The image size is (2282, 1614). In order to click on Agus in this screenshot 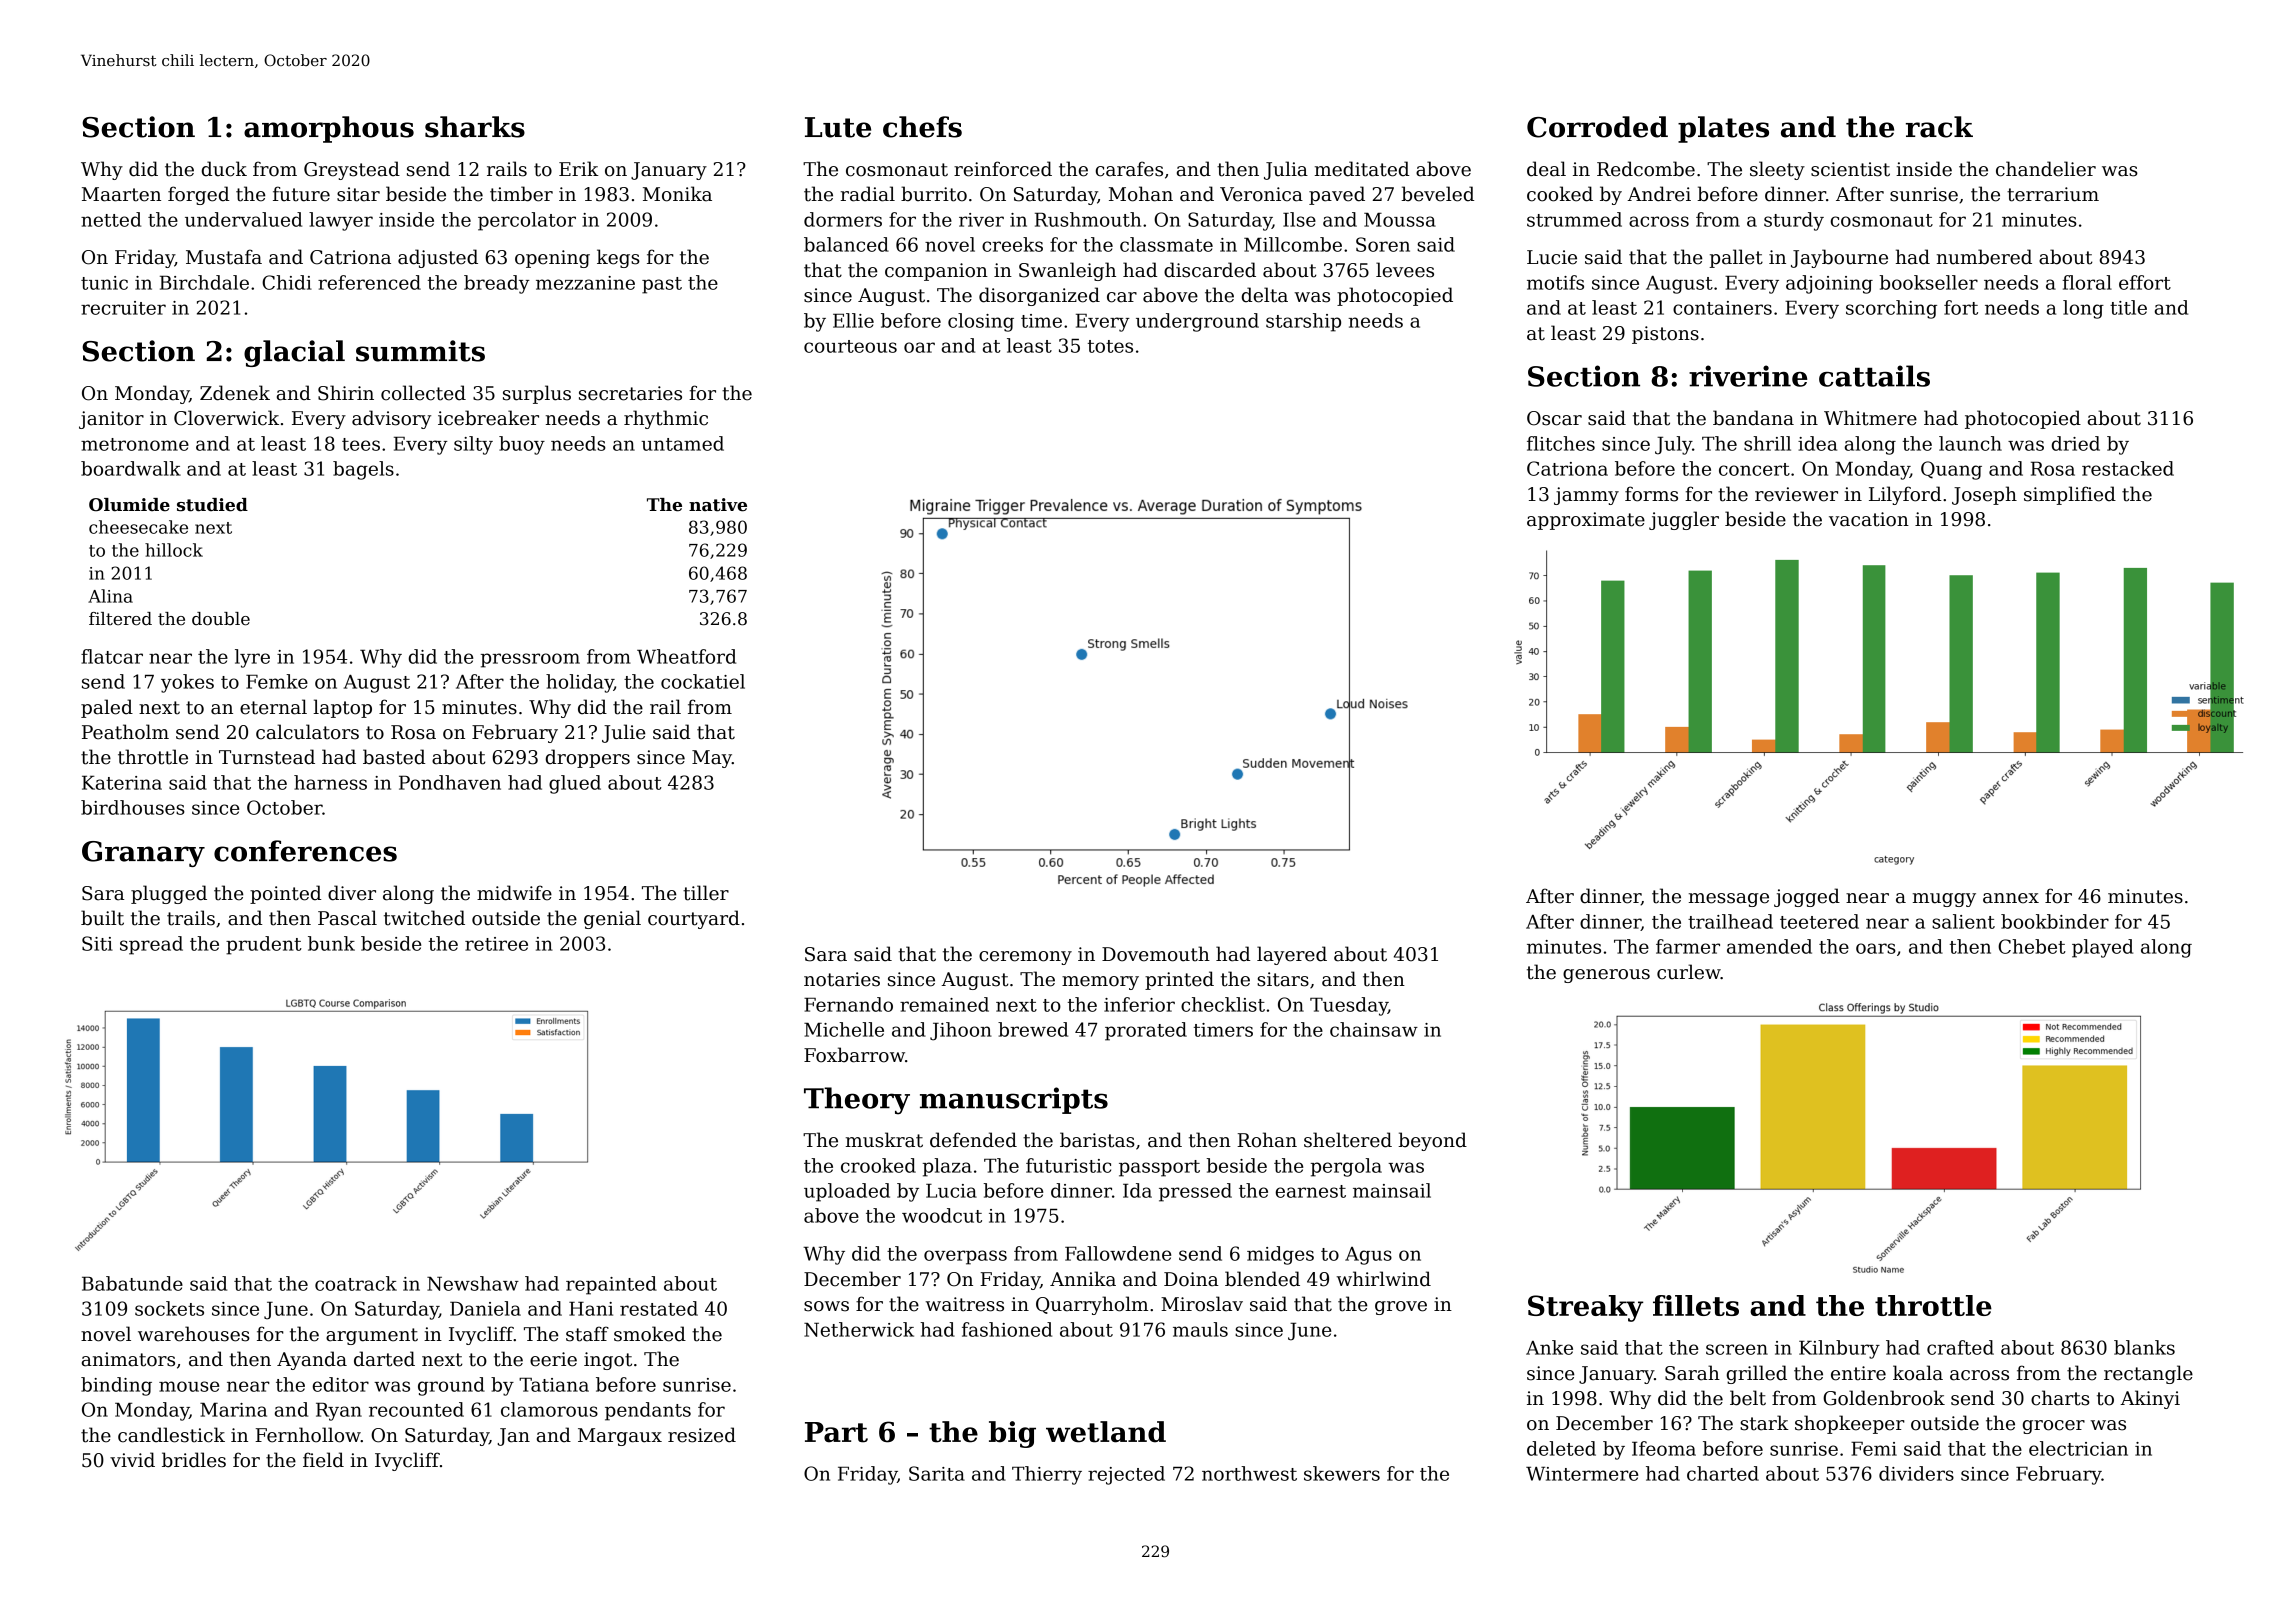, I will do `click(1368, 1256)`.
